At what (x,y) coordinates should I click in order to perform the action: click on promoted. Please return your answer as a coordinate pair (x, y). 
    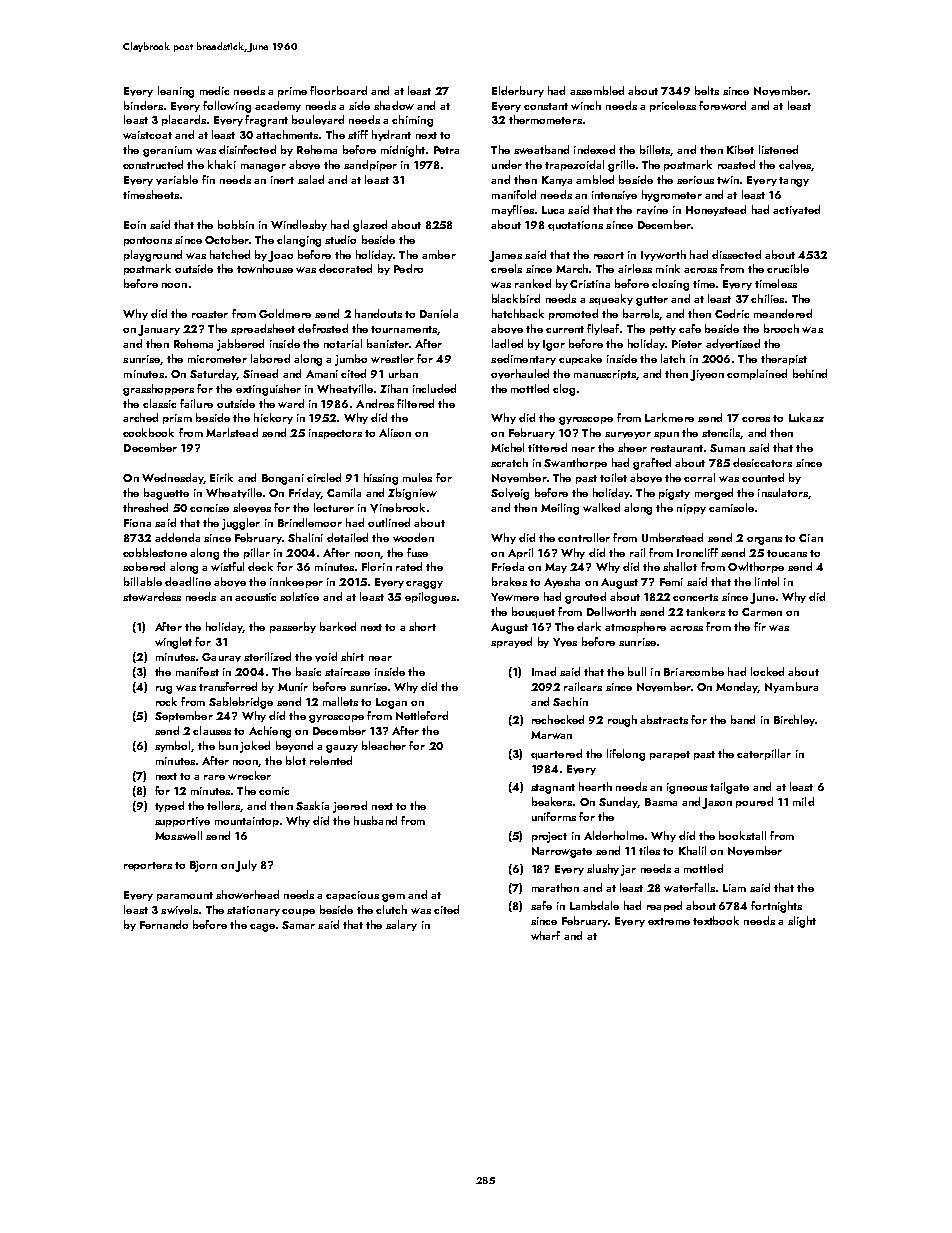
    Looking at the image, I should click on (573, 314).
